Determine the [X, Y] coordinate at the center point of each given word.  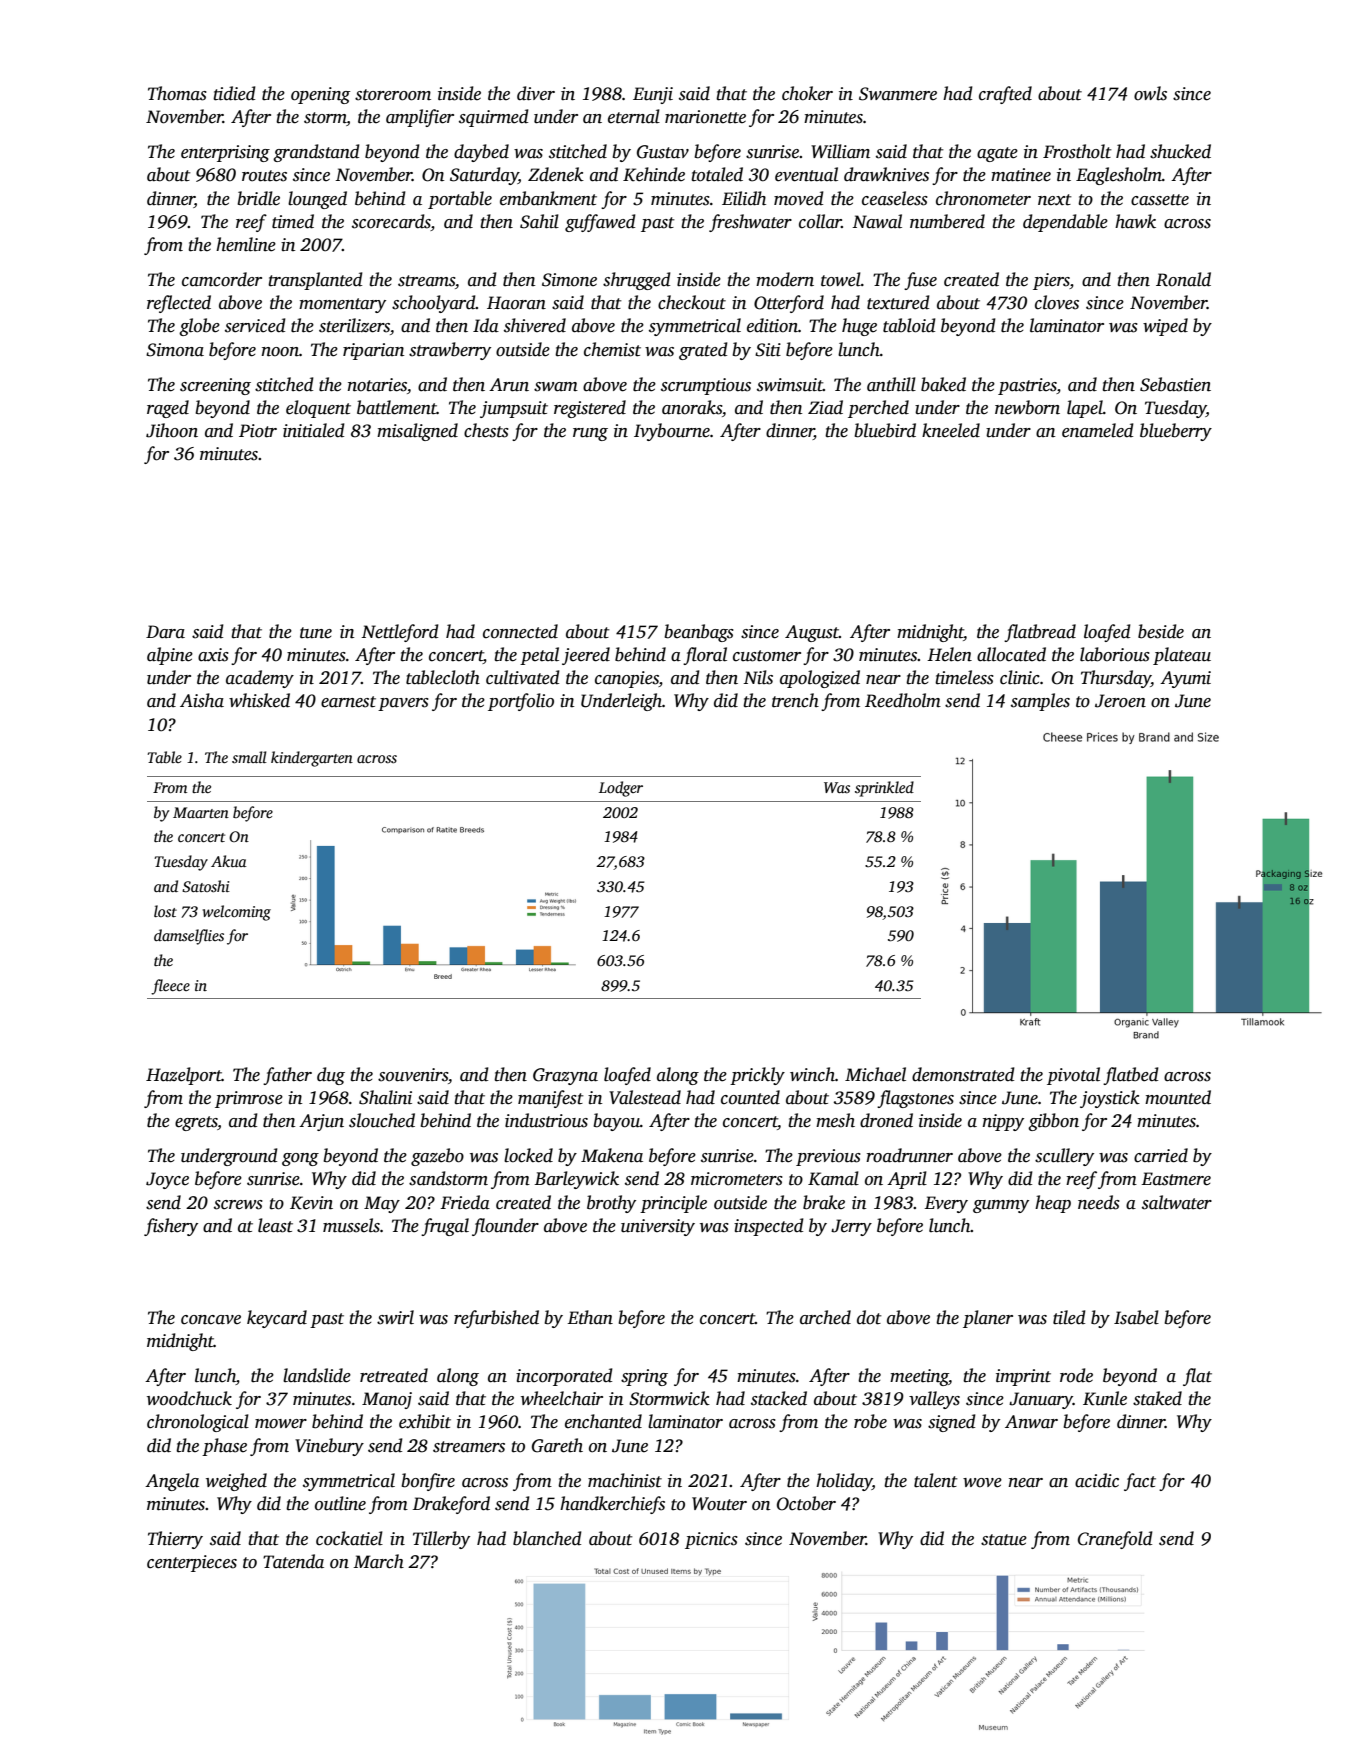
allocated [1011, 654]
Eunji [653, 95]
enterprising [225, 153]
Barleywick [576, 1180]
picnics [711, 1540]
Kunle [1105, 1398]
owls [1150, 93]
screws [238, 1205]
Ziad [825, 407]
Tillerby [441, 1540]
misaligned [417, 432]
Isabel [1136, 1317]
